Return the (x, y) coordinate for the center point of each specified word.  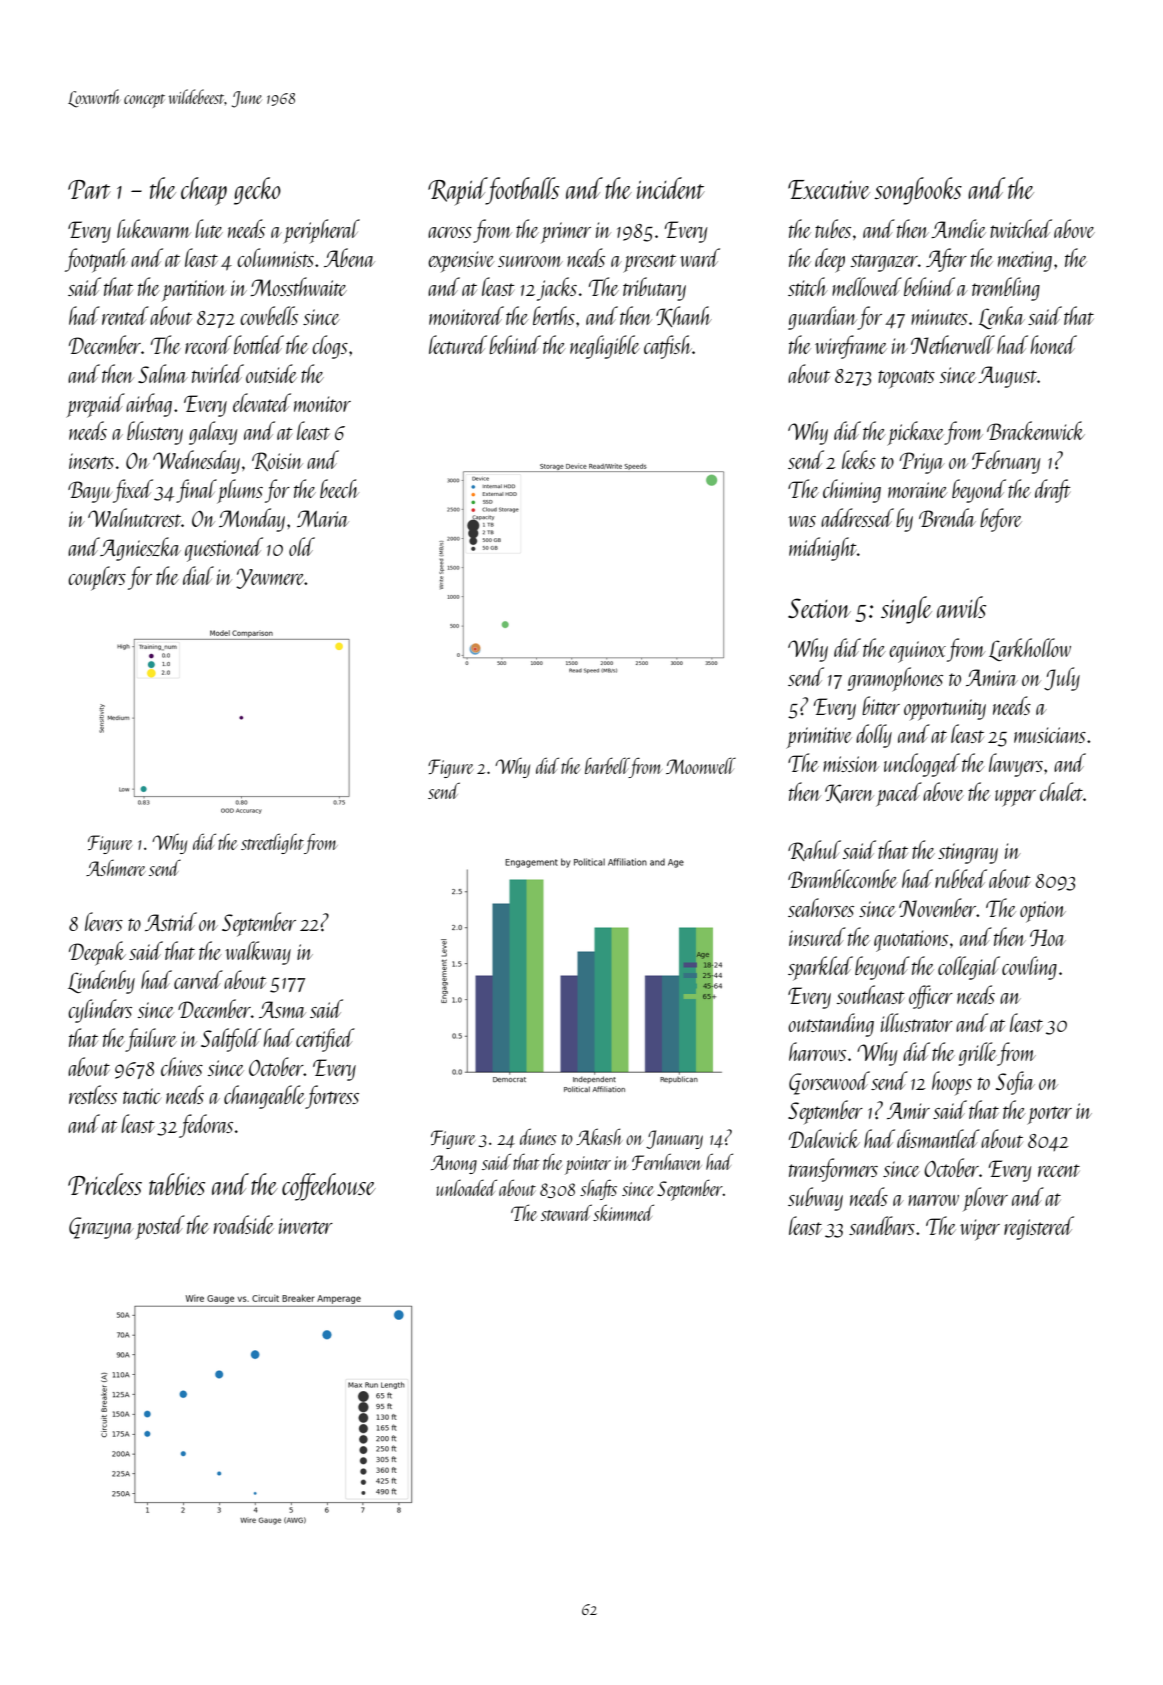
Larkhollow (1030, 649)
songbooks (918, 191)
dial (198, 575)
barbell (607, 765)
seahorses (821, 907)
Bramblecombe (843, 878)
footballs (523, 191)
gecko (257, 191)
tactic (142, 1096)
